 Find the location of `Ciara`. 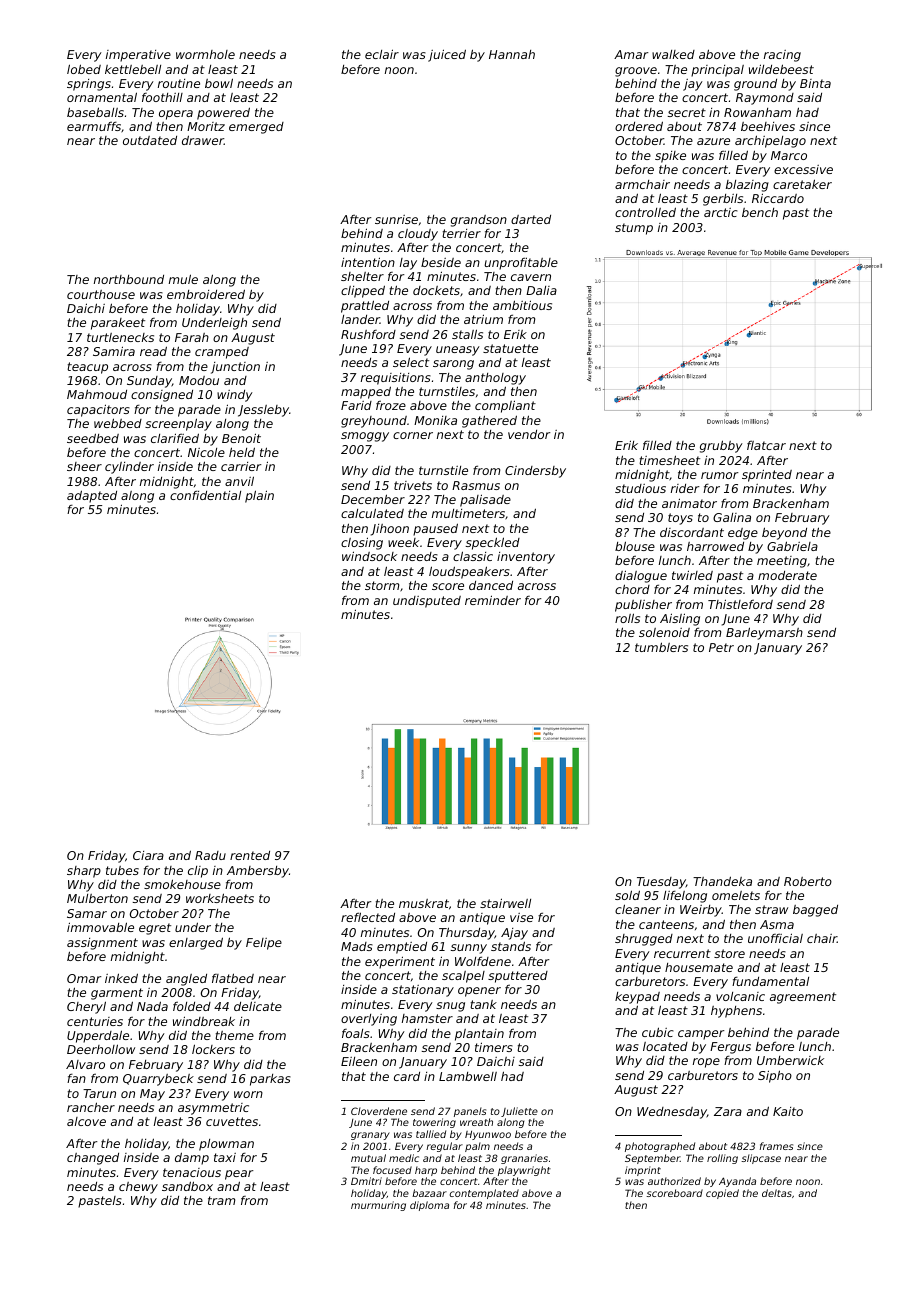

Ciara is located at coordinates (148, 855).
